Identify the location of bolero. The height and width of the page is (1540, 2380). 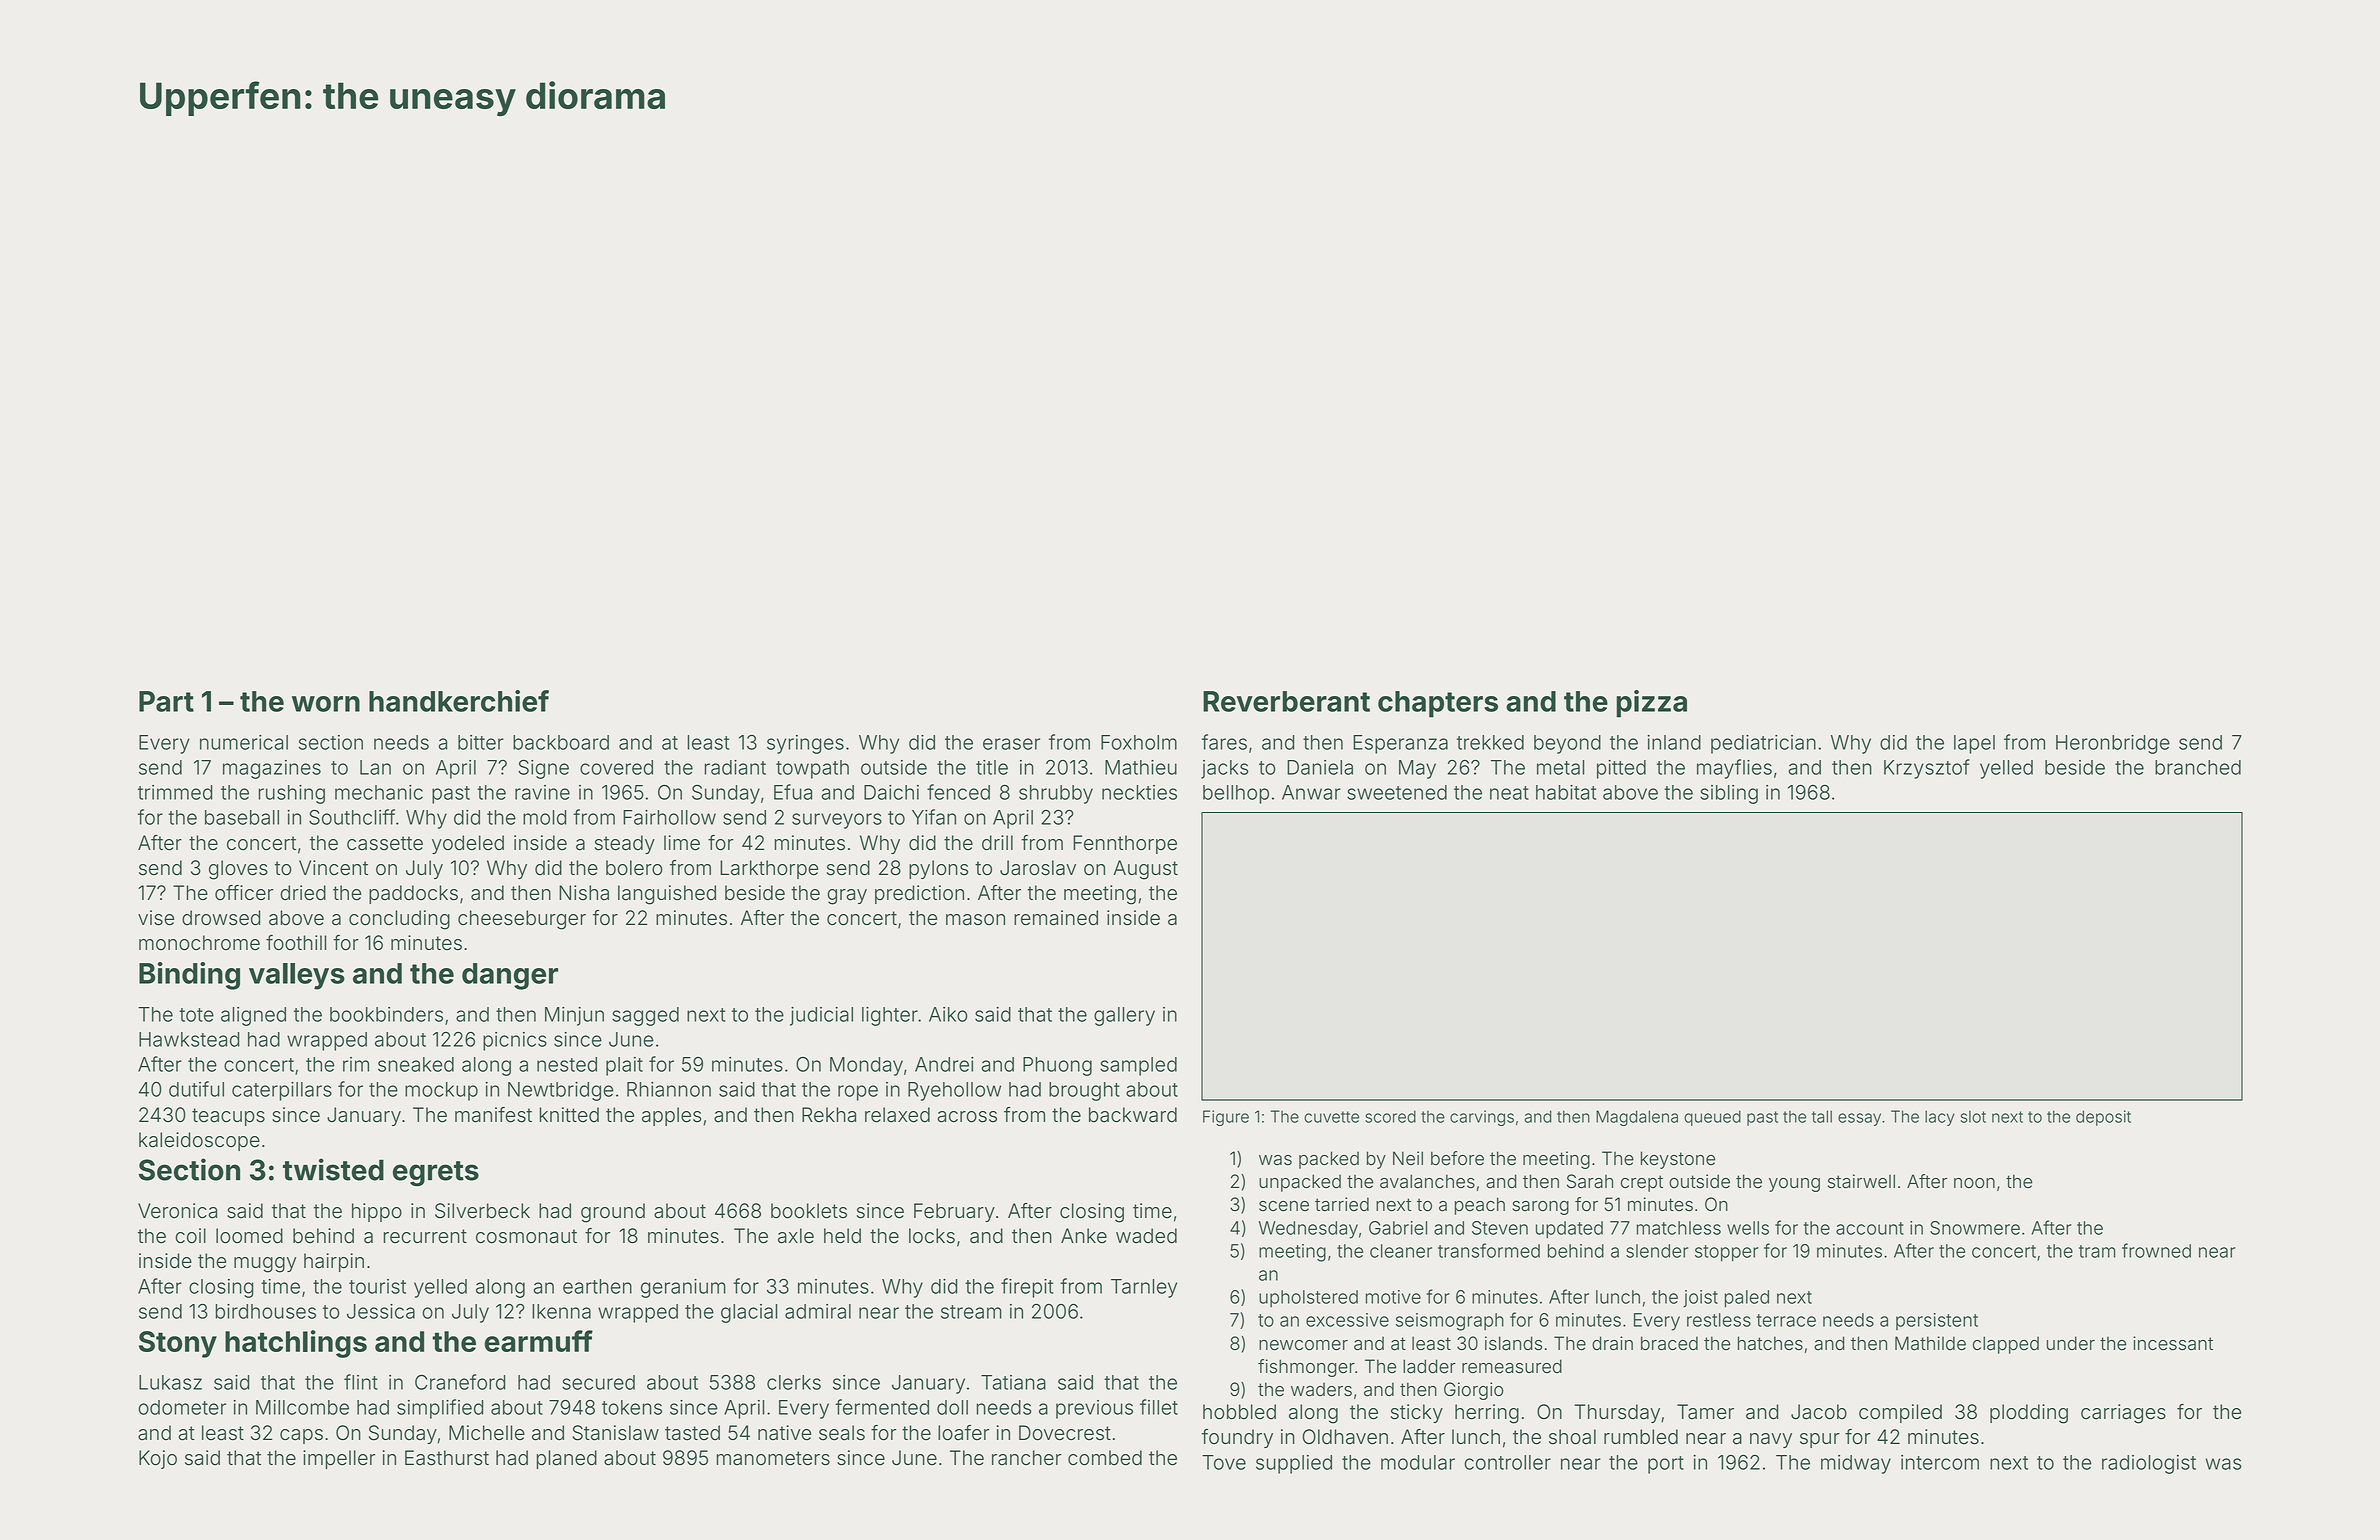
(634, 868).
